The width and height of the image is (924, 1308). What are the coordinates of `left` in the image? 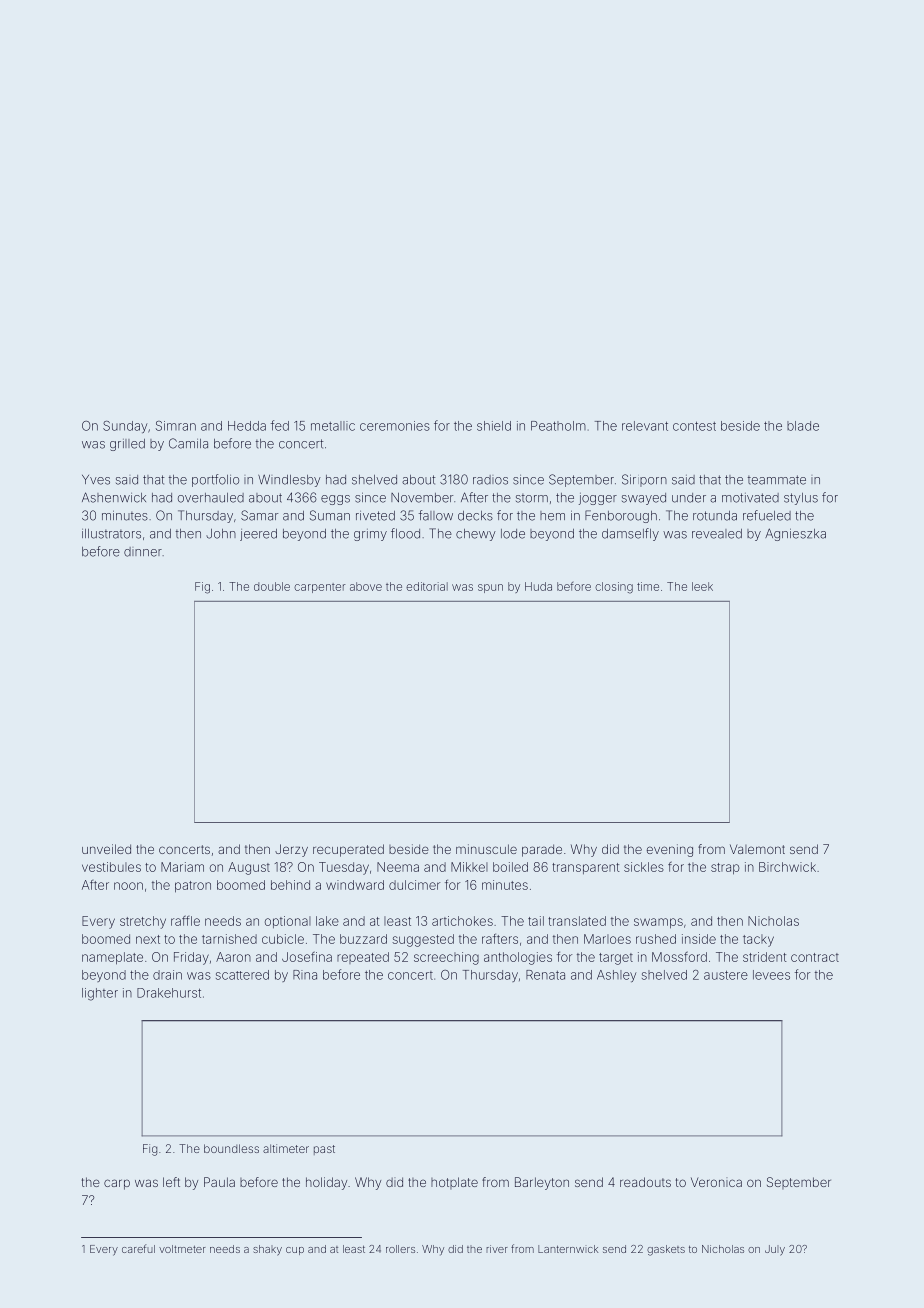 It's located at (171, 1182).
